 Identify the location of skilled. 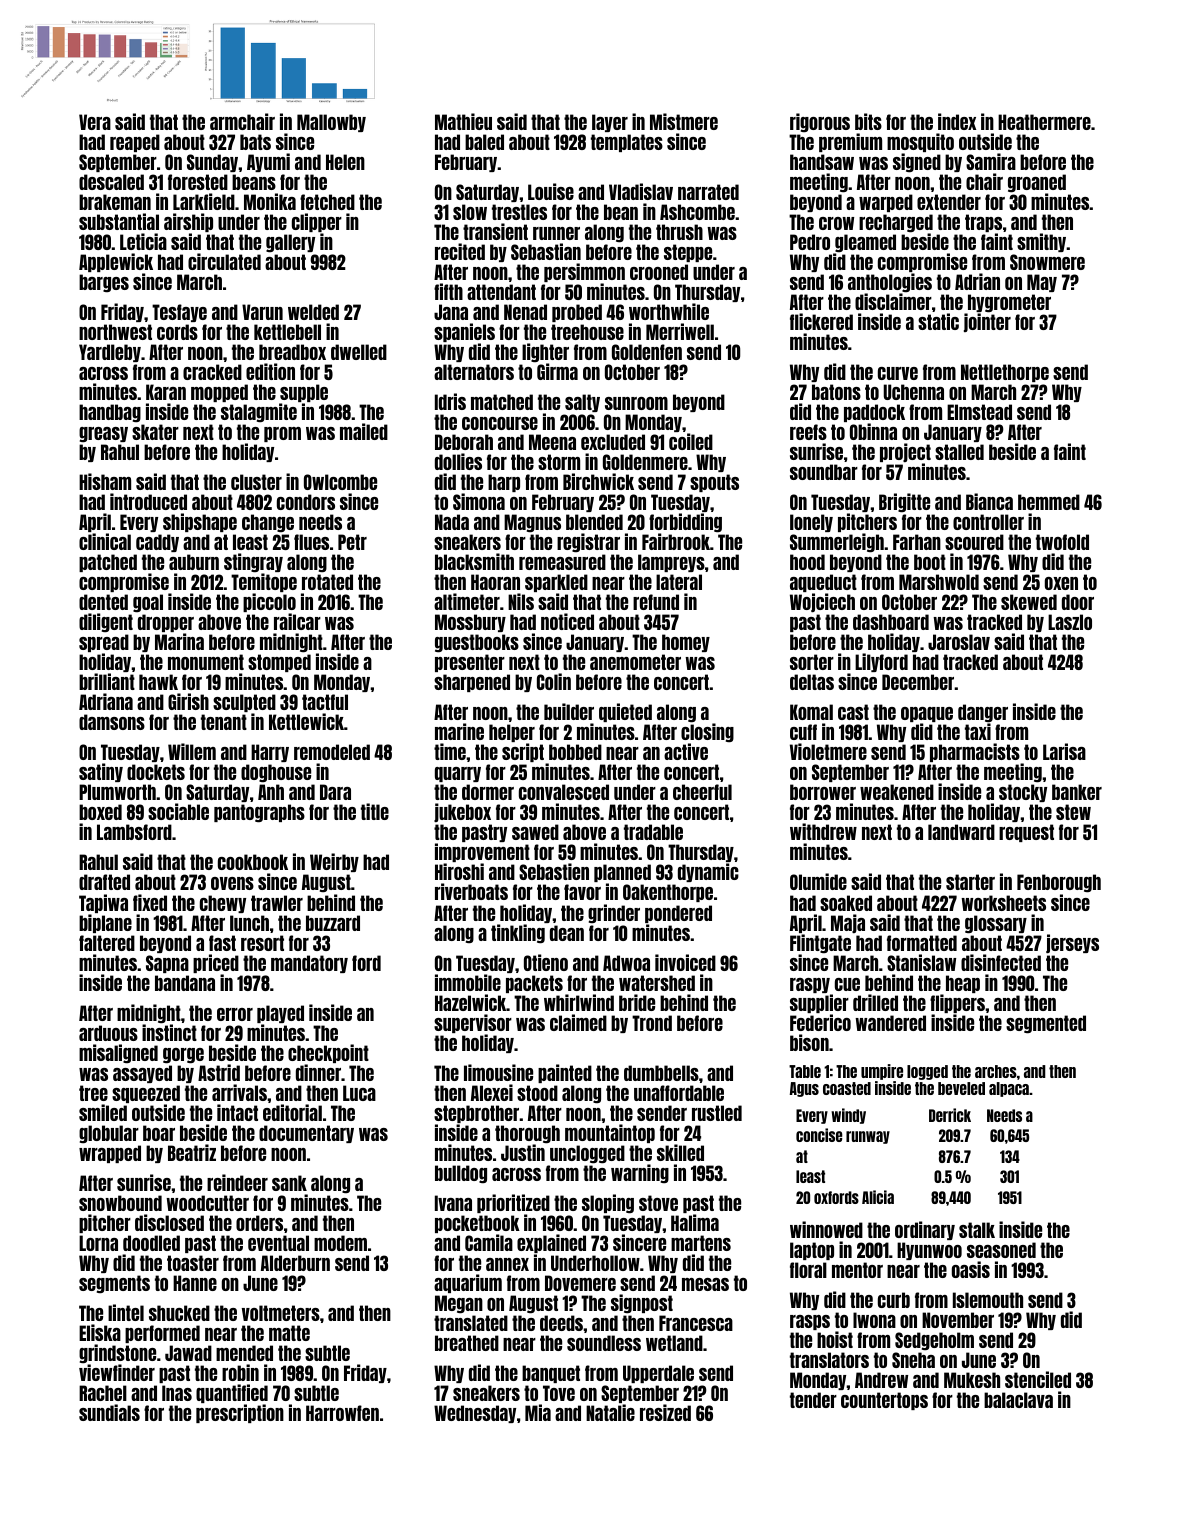
(680, 1152).
